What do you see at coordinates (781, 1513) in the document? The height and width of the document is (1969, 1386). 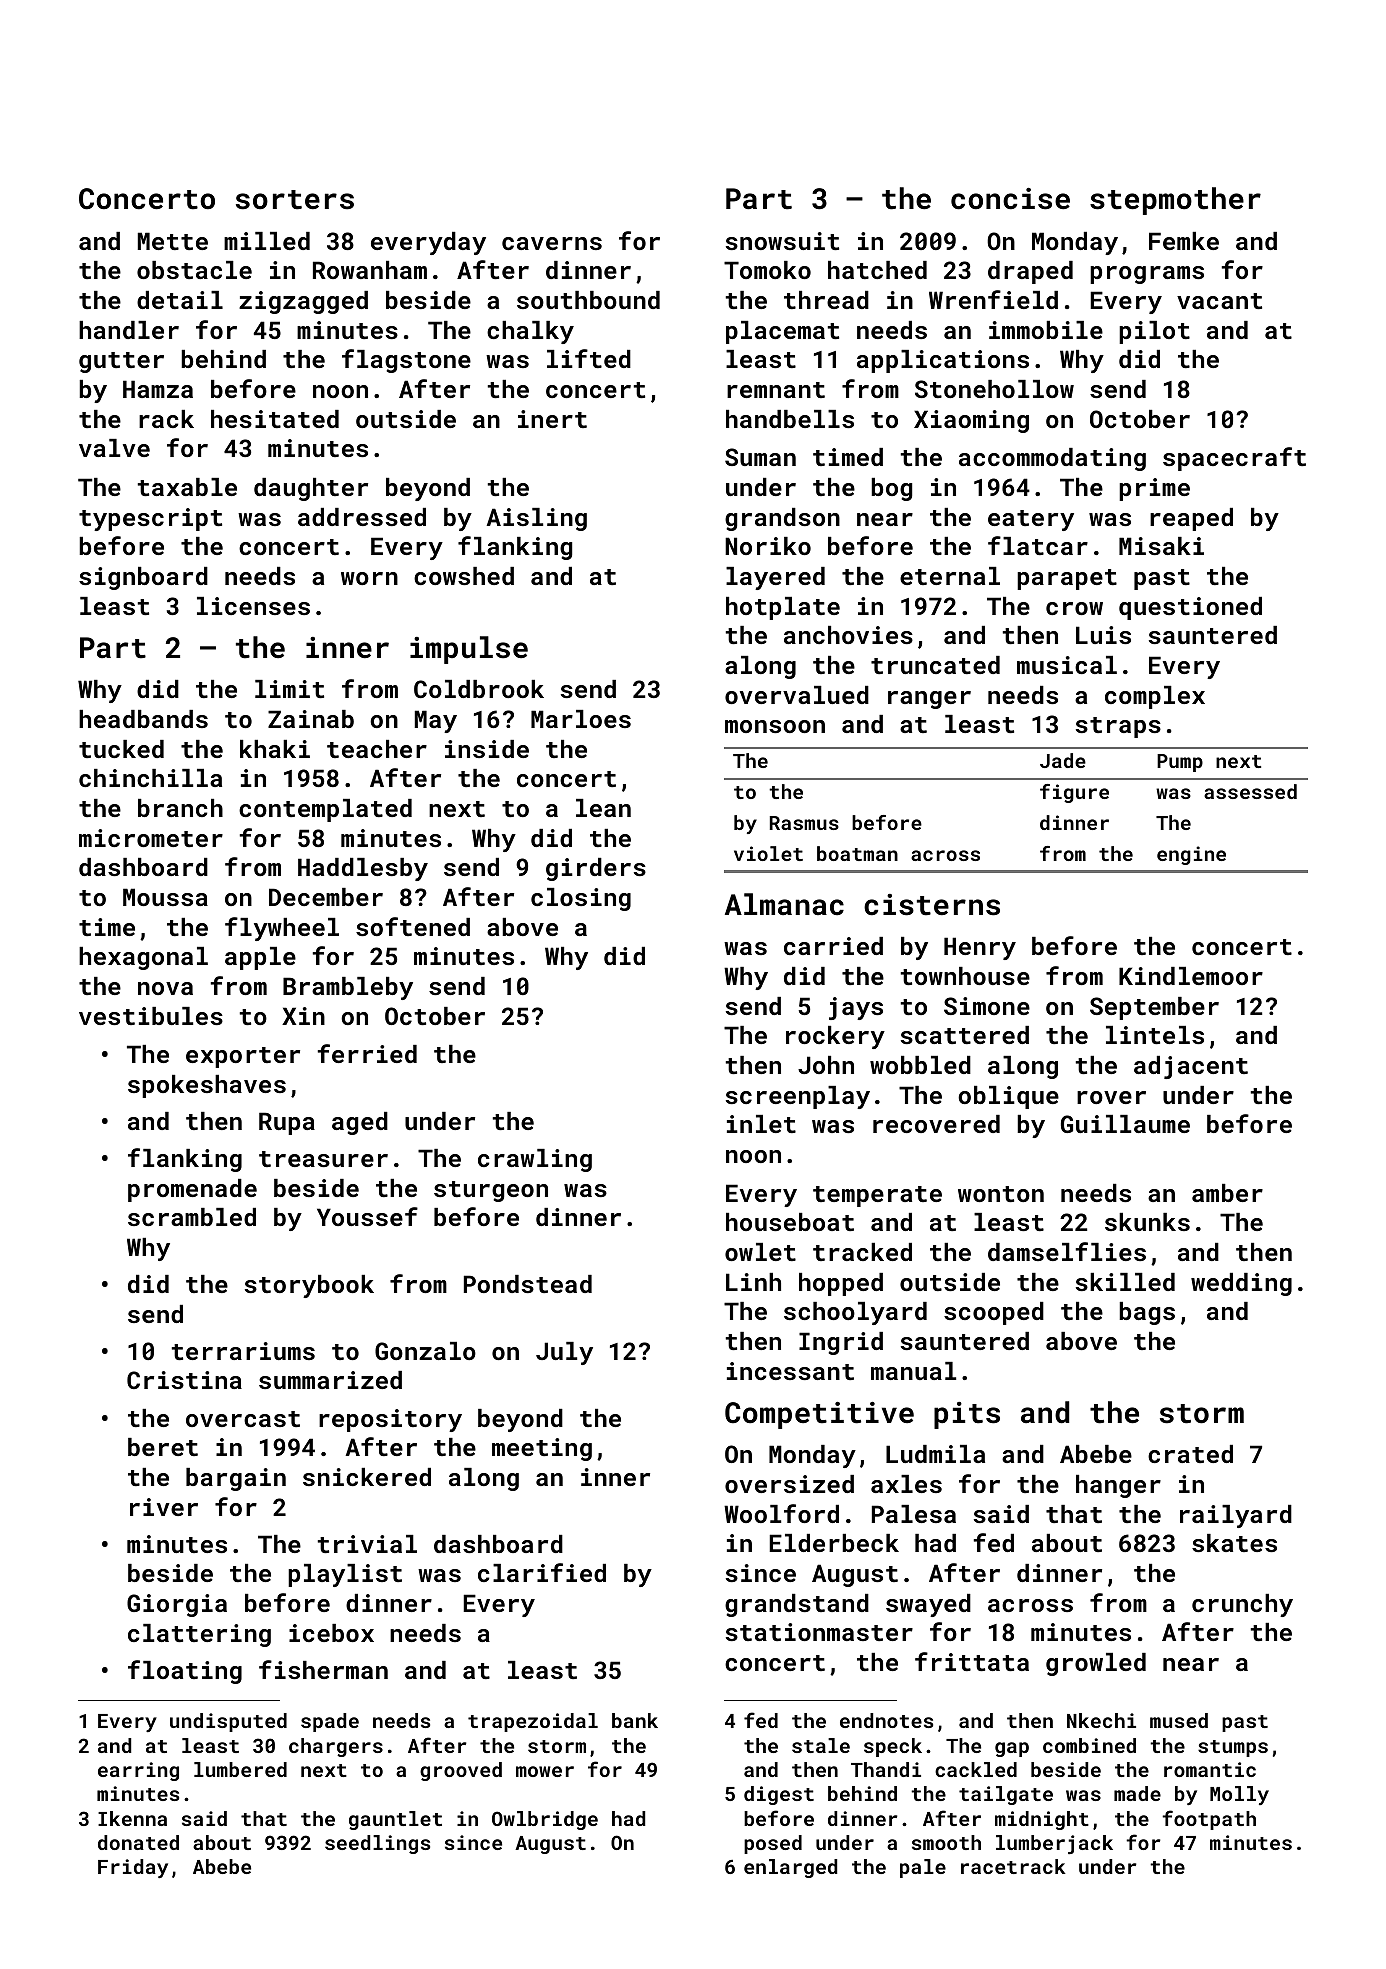 I see `Woolford` at bounding box center [781, 1513].
